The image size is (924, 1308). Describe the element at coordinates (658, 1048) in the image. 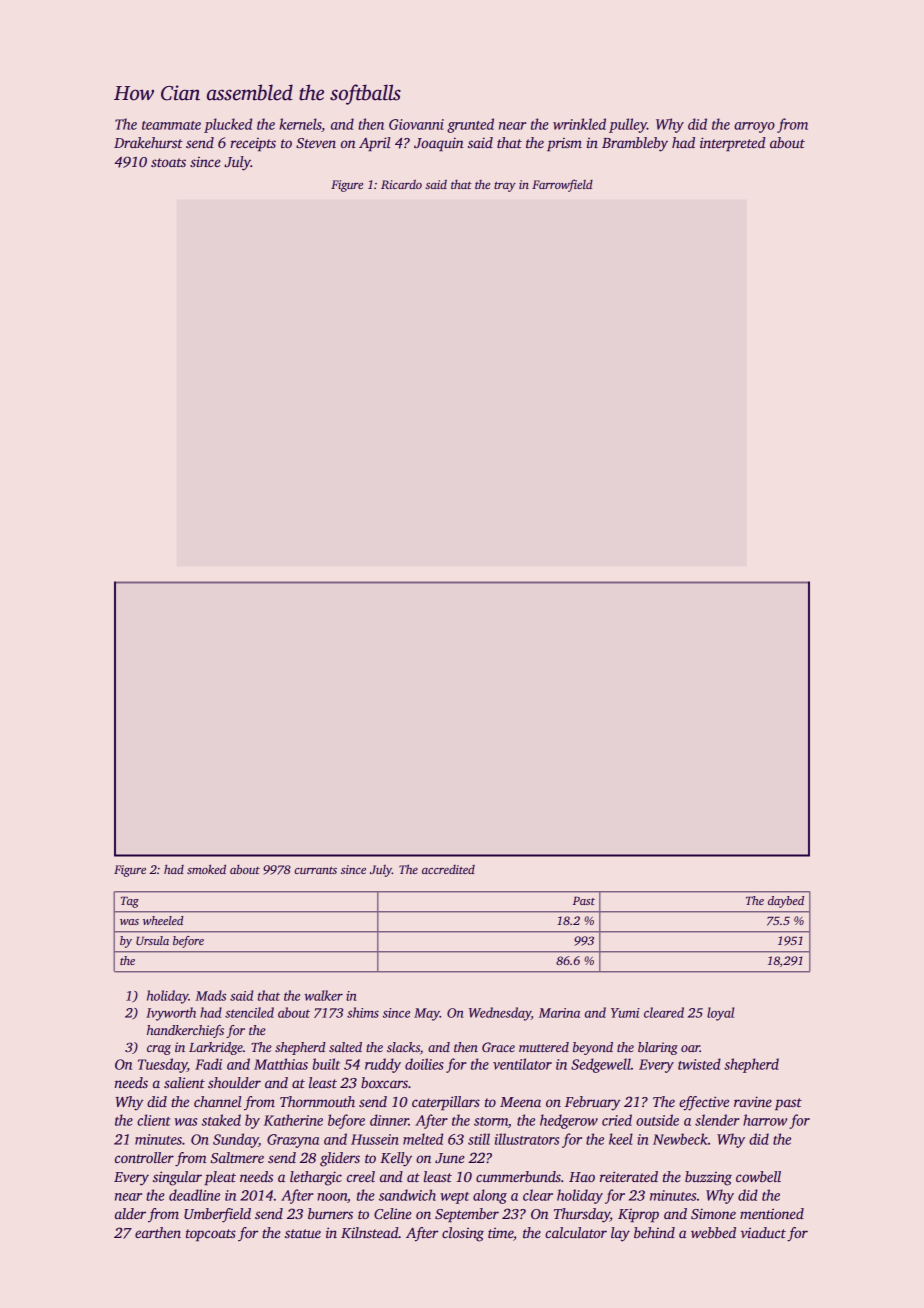

I see `blaring` at that location.
